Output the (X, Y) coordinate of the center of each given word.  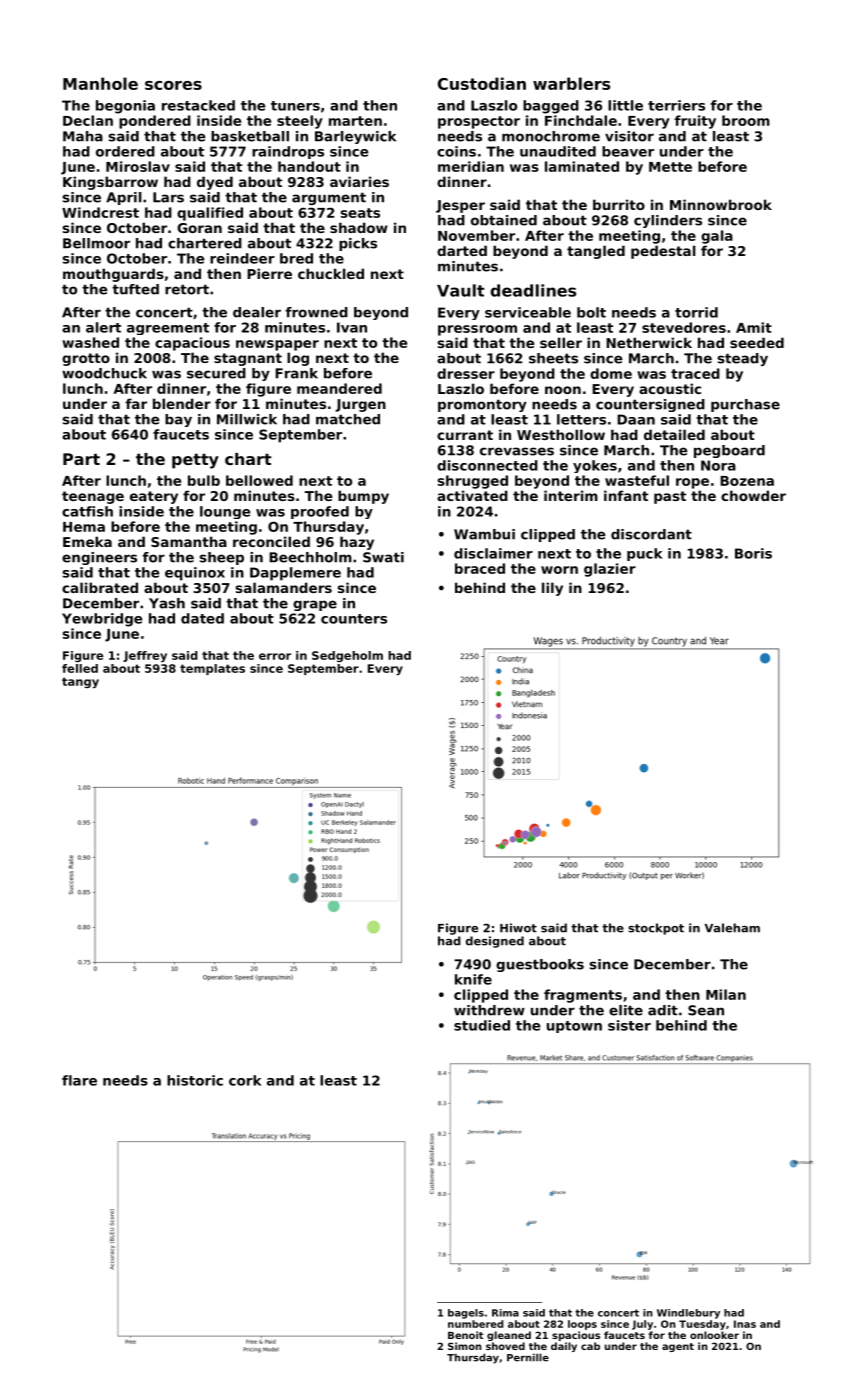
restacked (198, 105)
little (625, 105)
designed (495, 942)
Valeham (732, 928)
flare (79, 1080)
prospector (479, 122)
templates (212, 669)
